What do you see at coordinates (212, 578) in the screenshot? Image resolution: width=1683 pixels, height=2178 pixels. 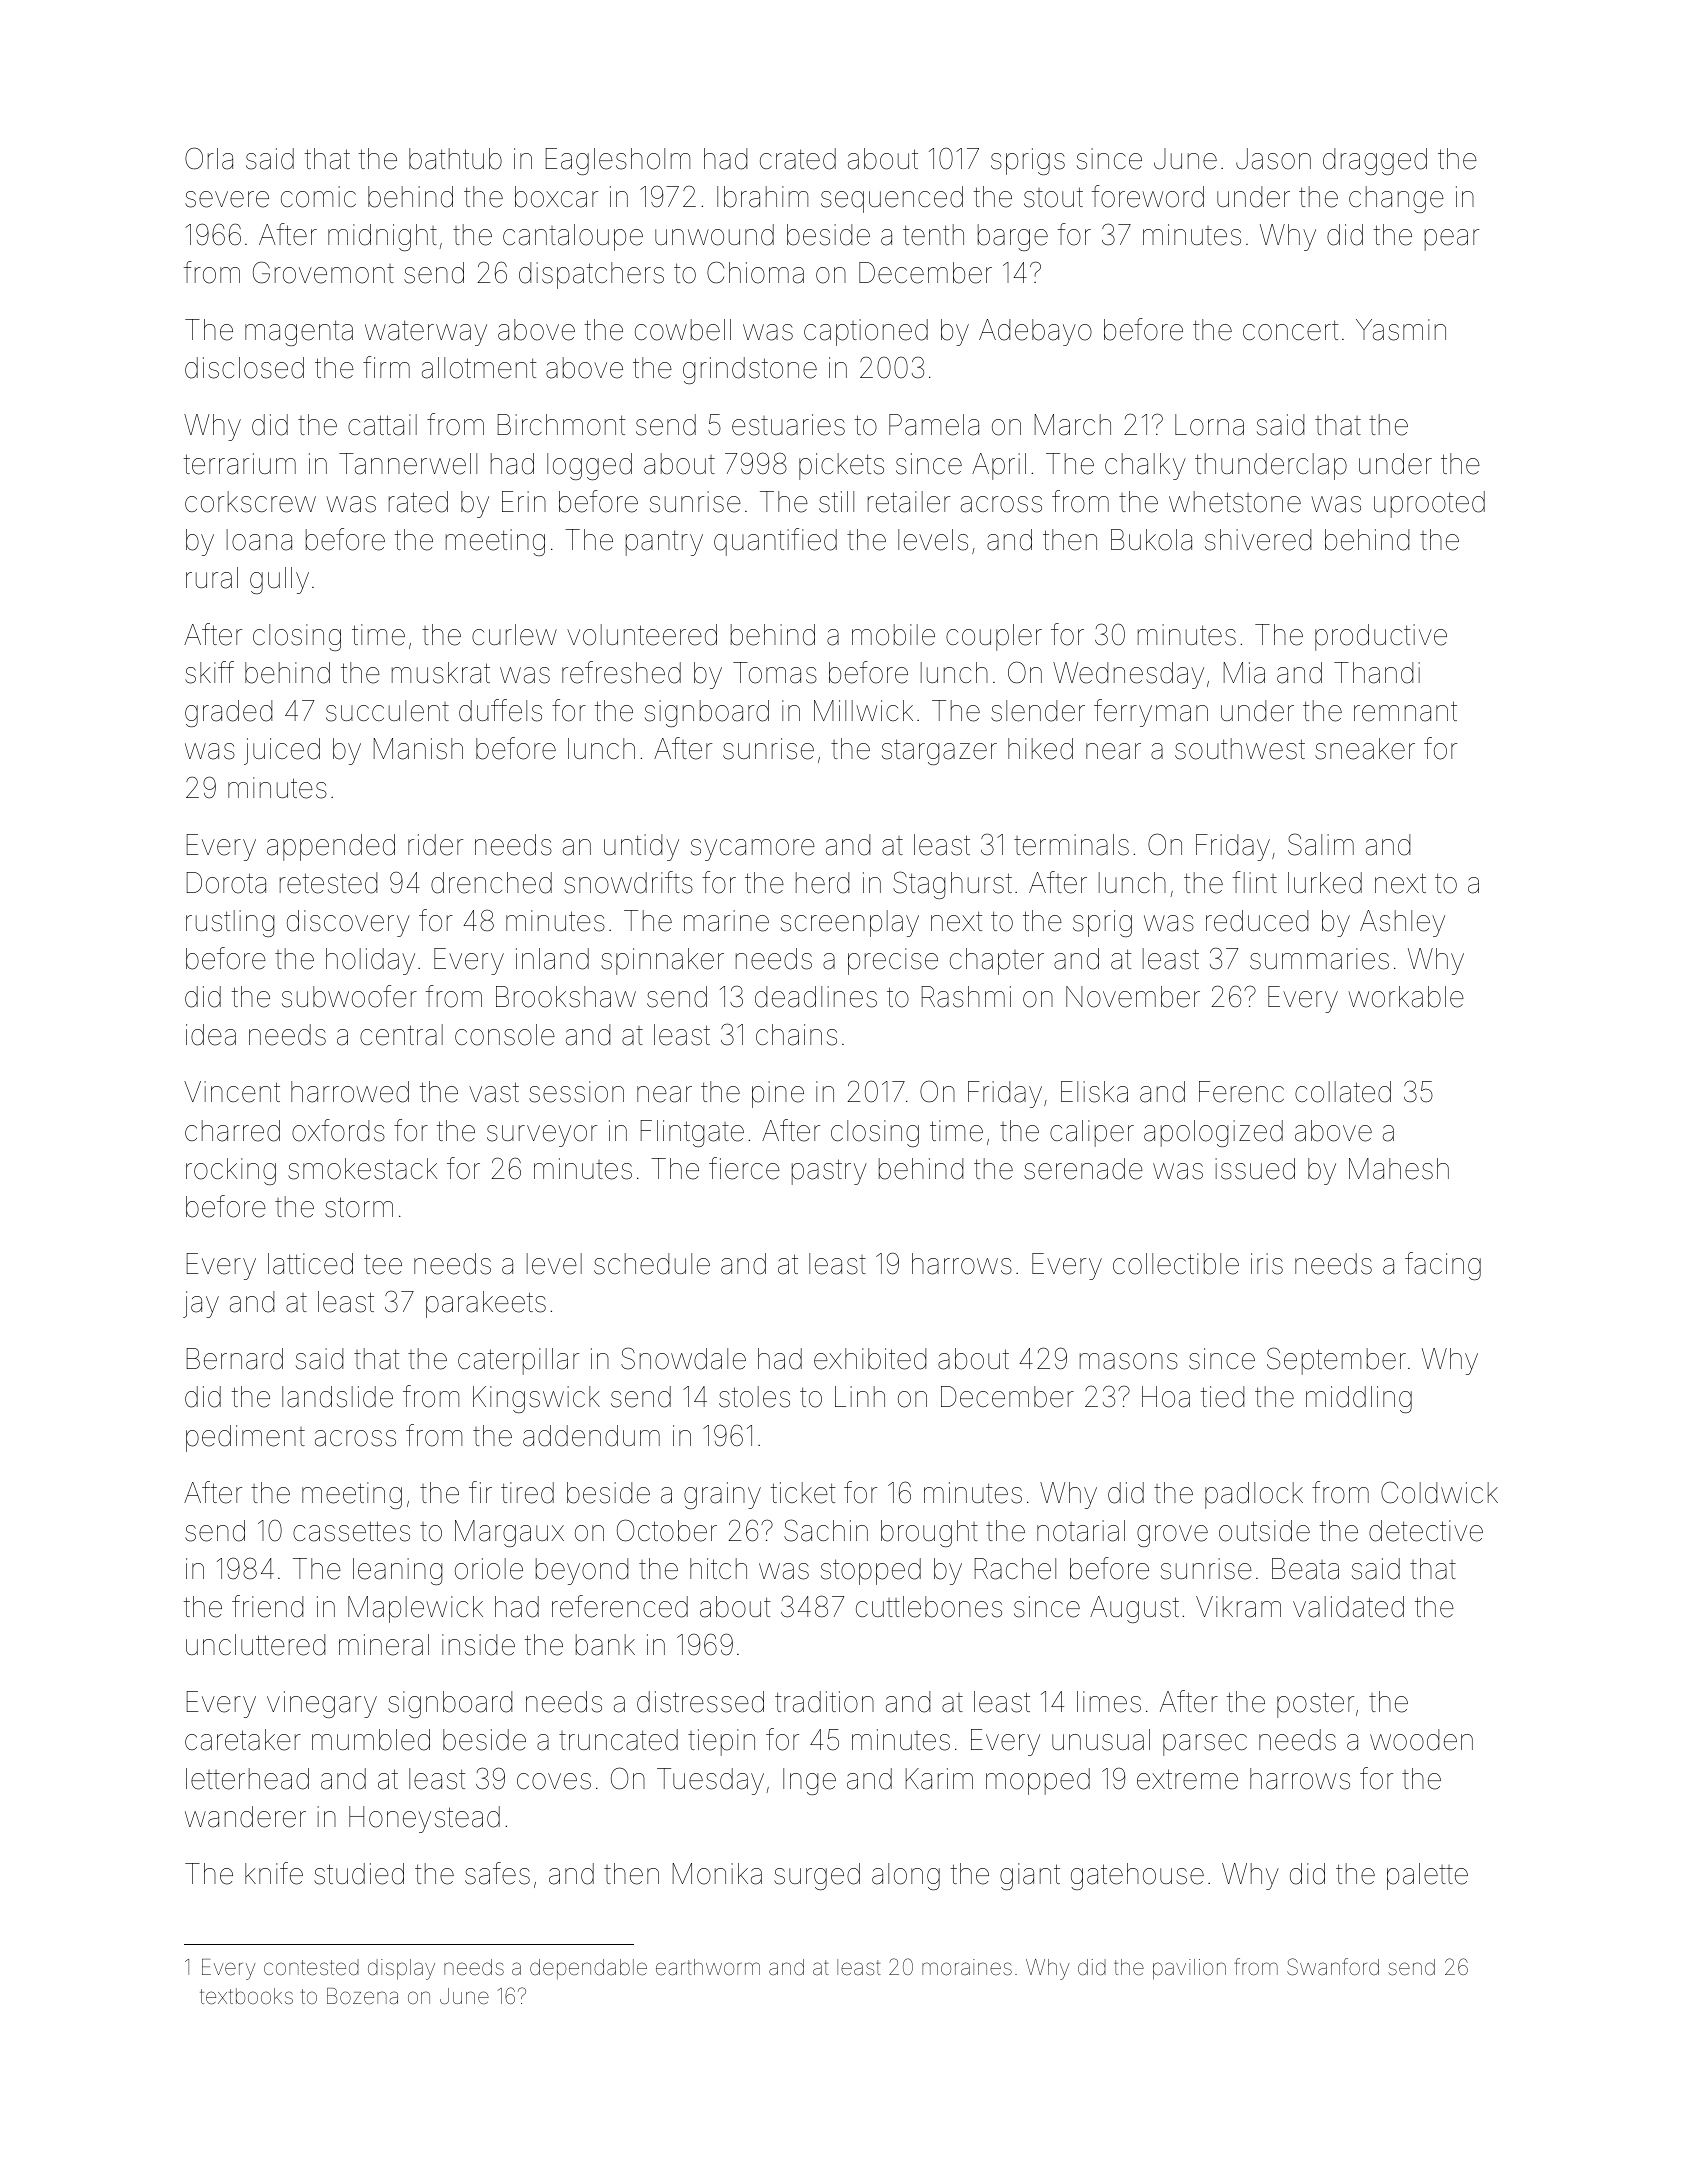 I see `rural` at bounding box center [212, 578].
